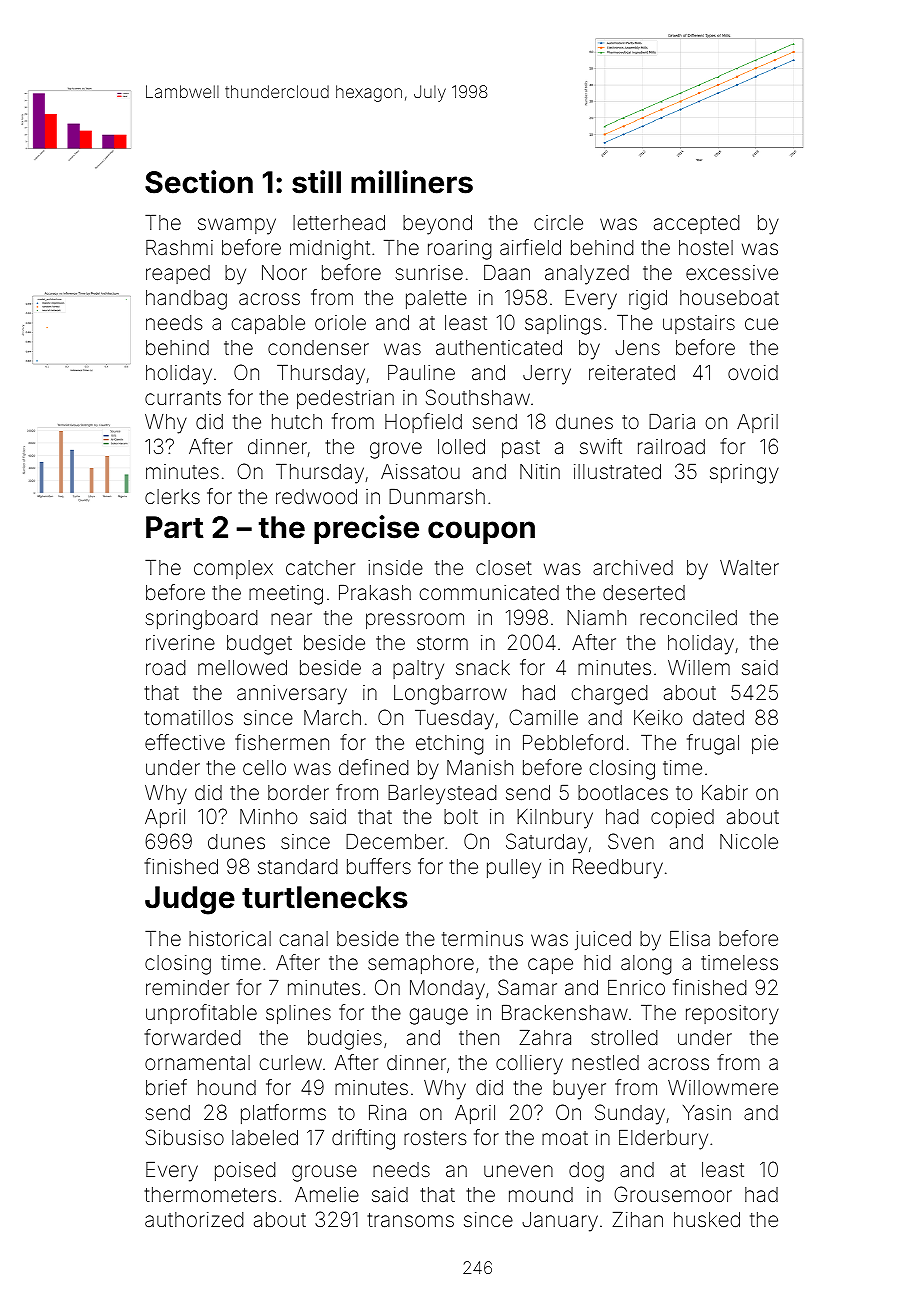 The image size is (924, 1311). I want to click on excessive, so click(732, 272).
